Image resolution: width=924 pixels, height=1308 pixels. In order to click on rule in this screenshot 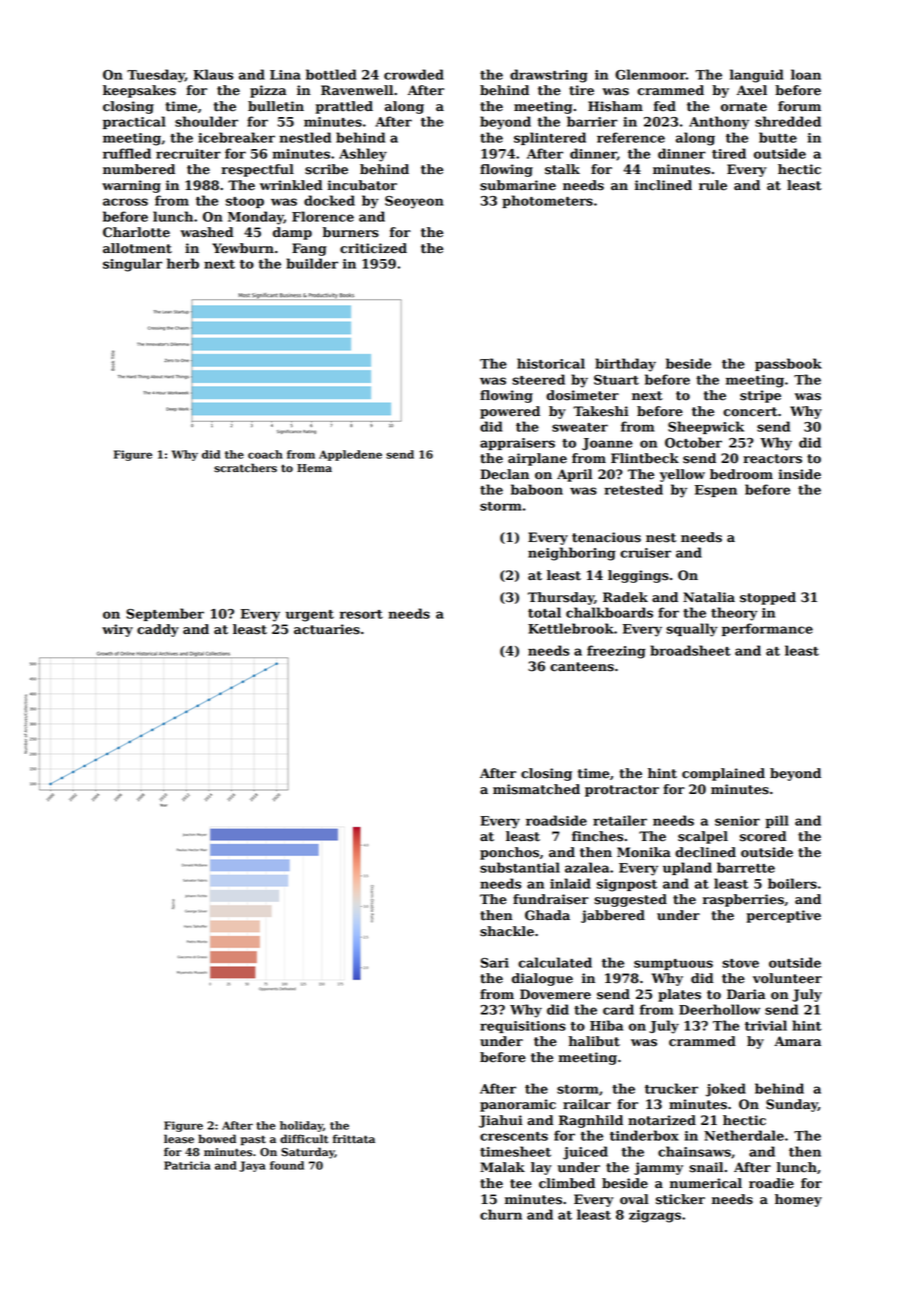, I will do `click(713, 185)`.
